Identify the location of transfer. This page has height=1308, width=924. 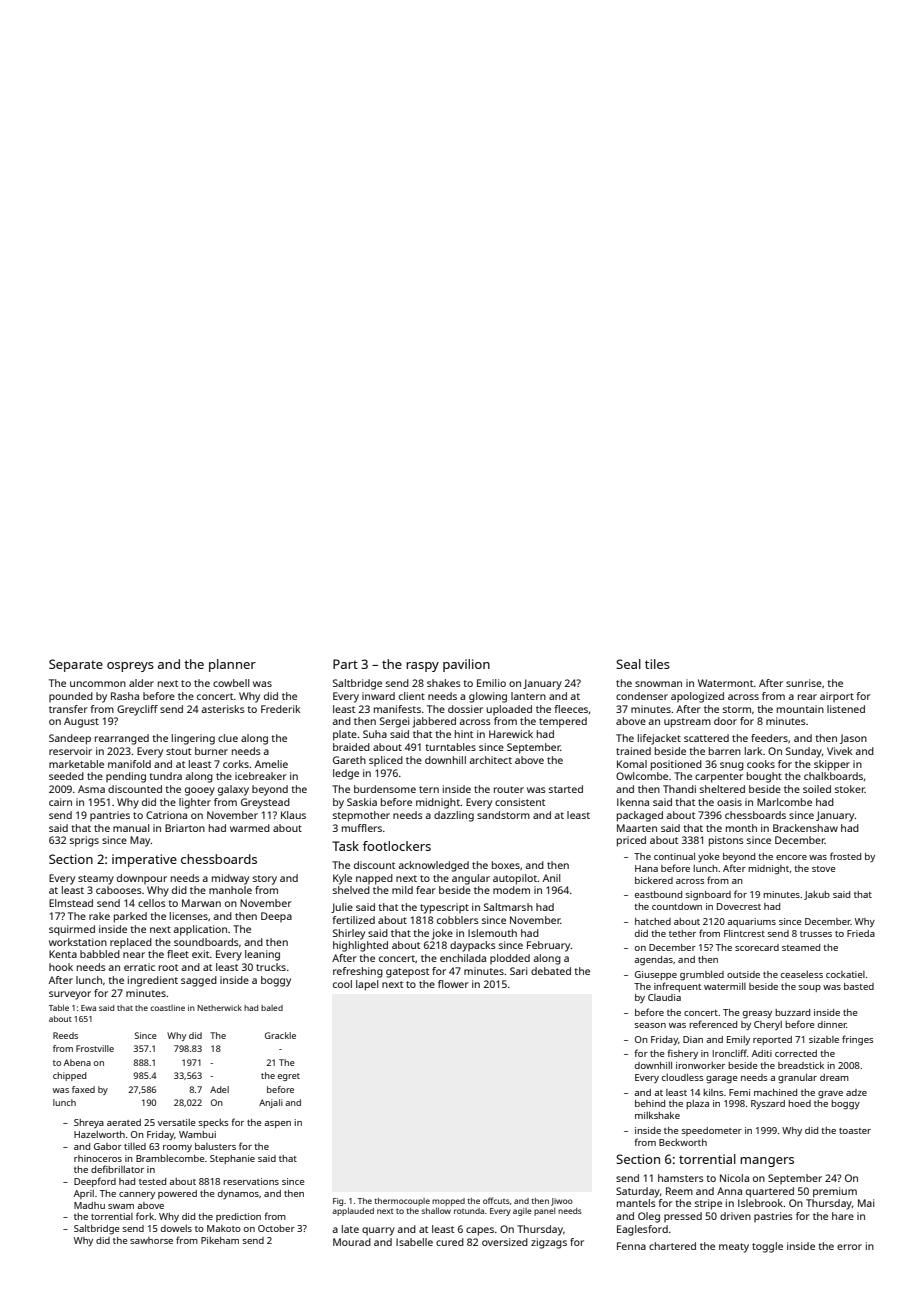
(68, 709).
